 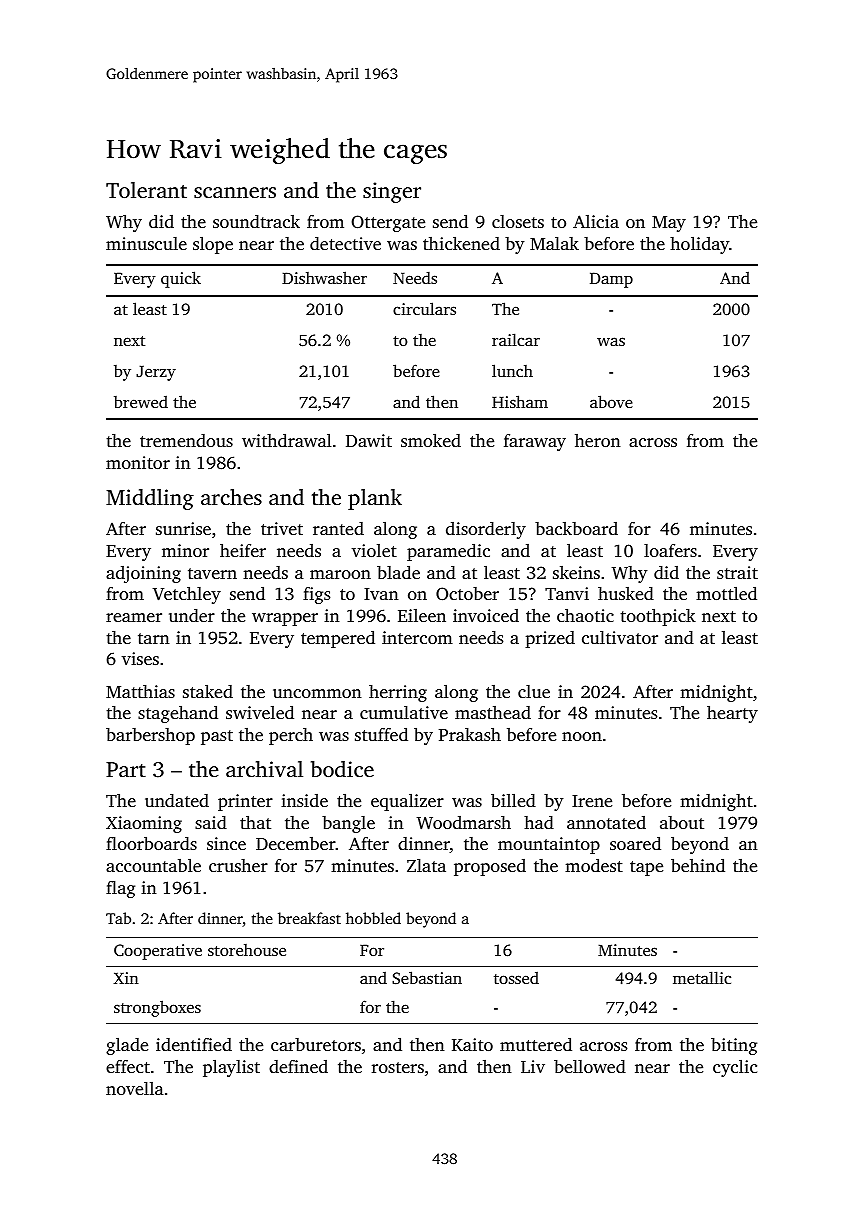 I want to click on singer, so click(x=392, y=192).
